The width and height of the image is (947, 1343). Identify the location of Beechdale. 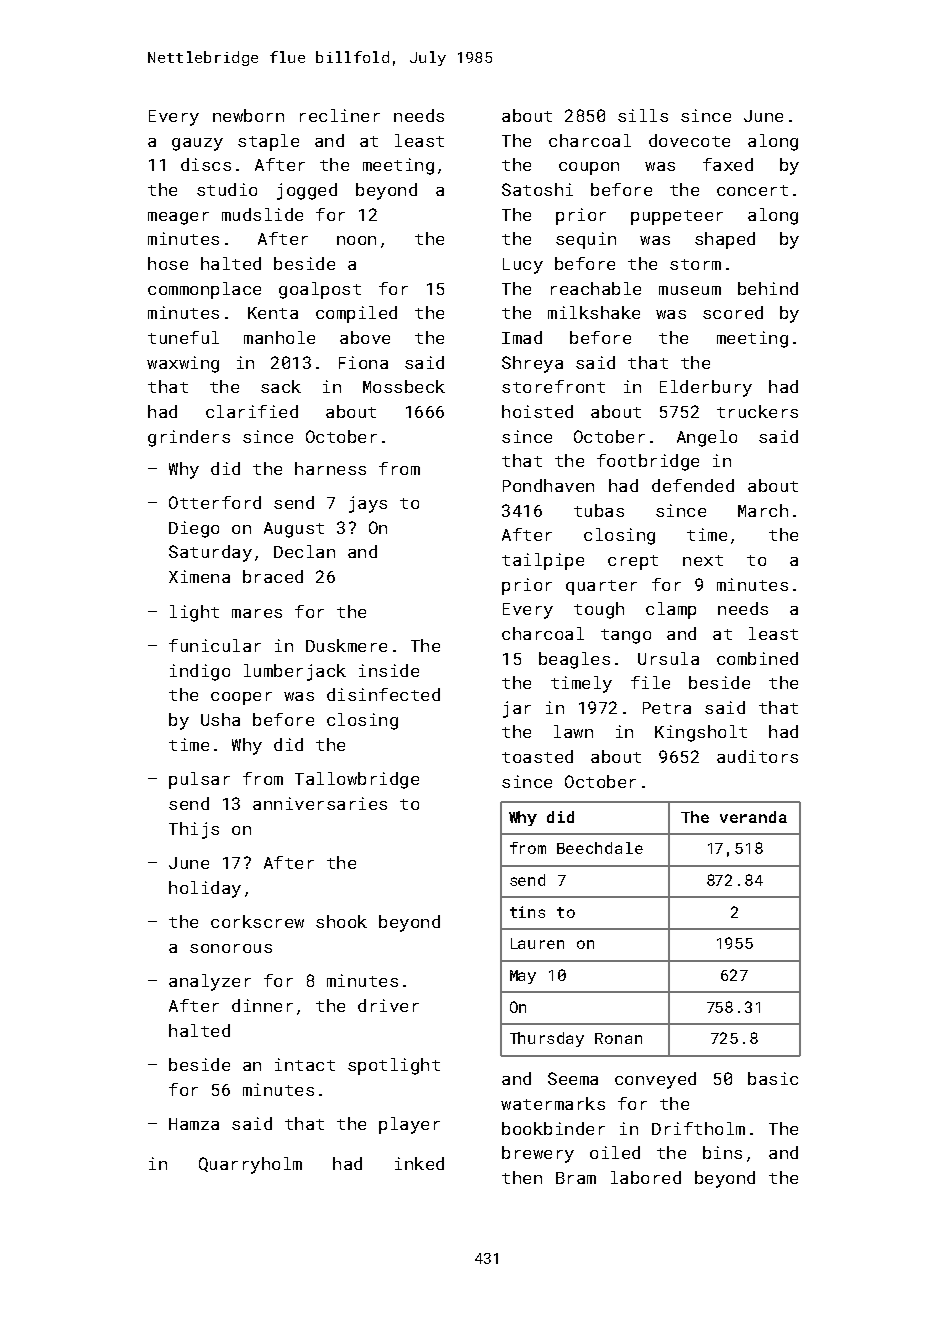
(600, 848).
